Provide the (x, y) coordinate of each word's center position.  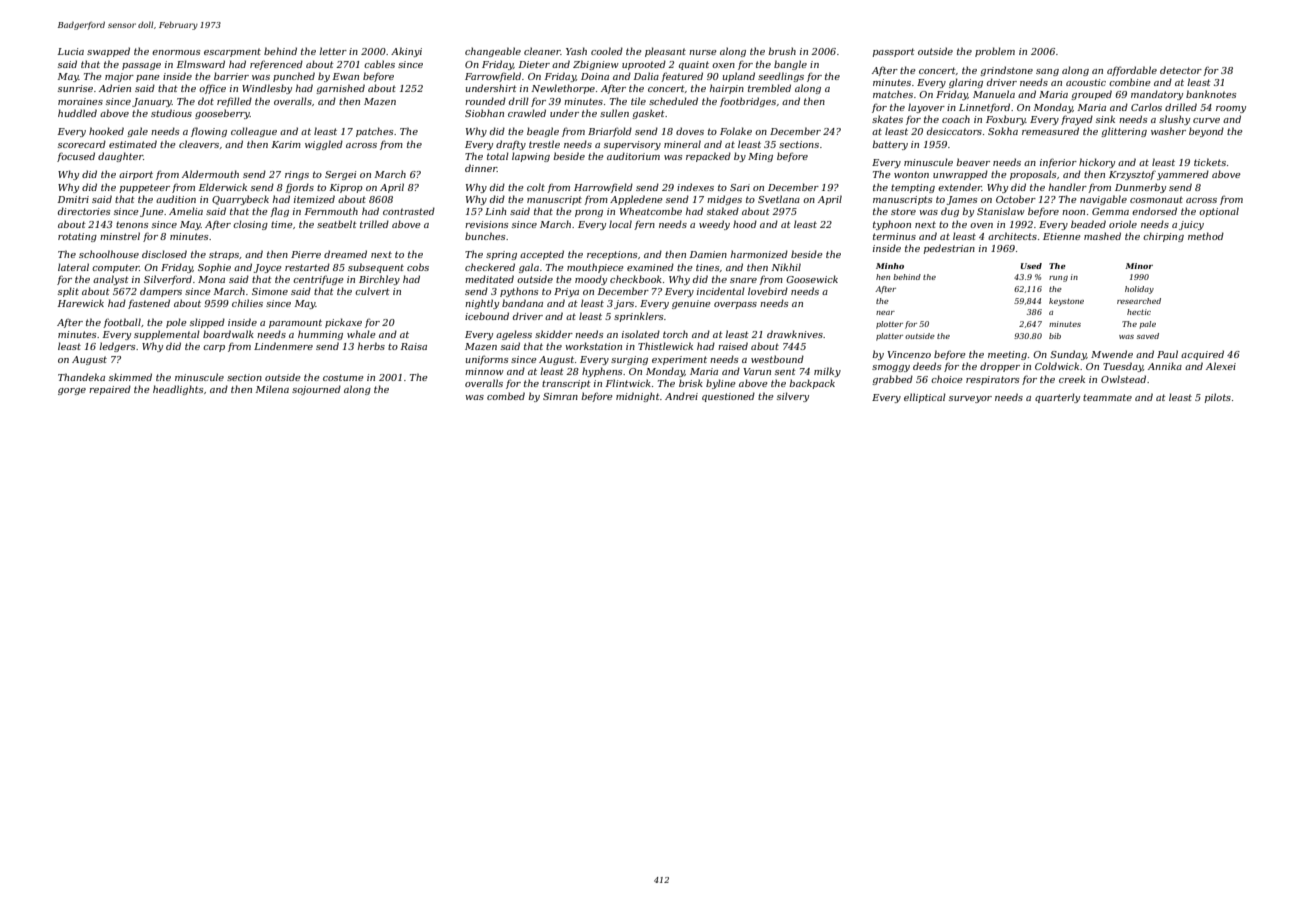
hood (745, 224)
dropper (1000, 367)
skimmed (130, 377)
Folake (736, 131)
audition (176, 199)
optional (1219, 212)
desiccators (954, 131)
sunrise (75, 88)
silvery (793, 397)
